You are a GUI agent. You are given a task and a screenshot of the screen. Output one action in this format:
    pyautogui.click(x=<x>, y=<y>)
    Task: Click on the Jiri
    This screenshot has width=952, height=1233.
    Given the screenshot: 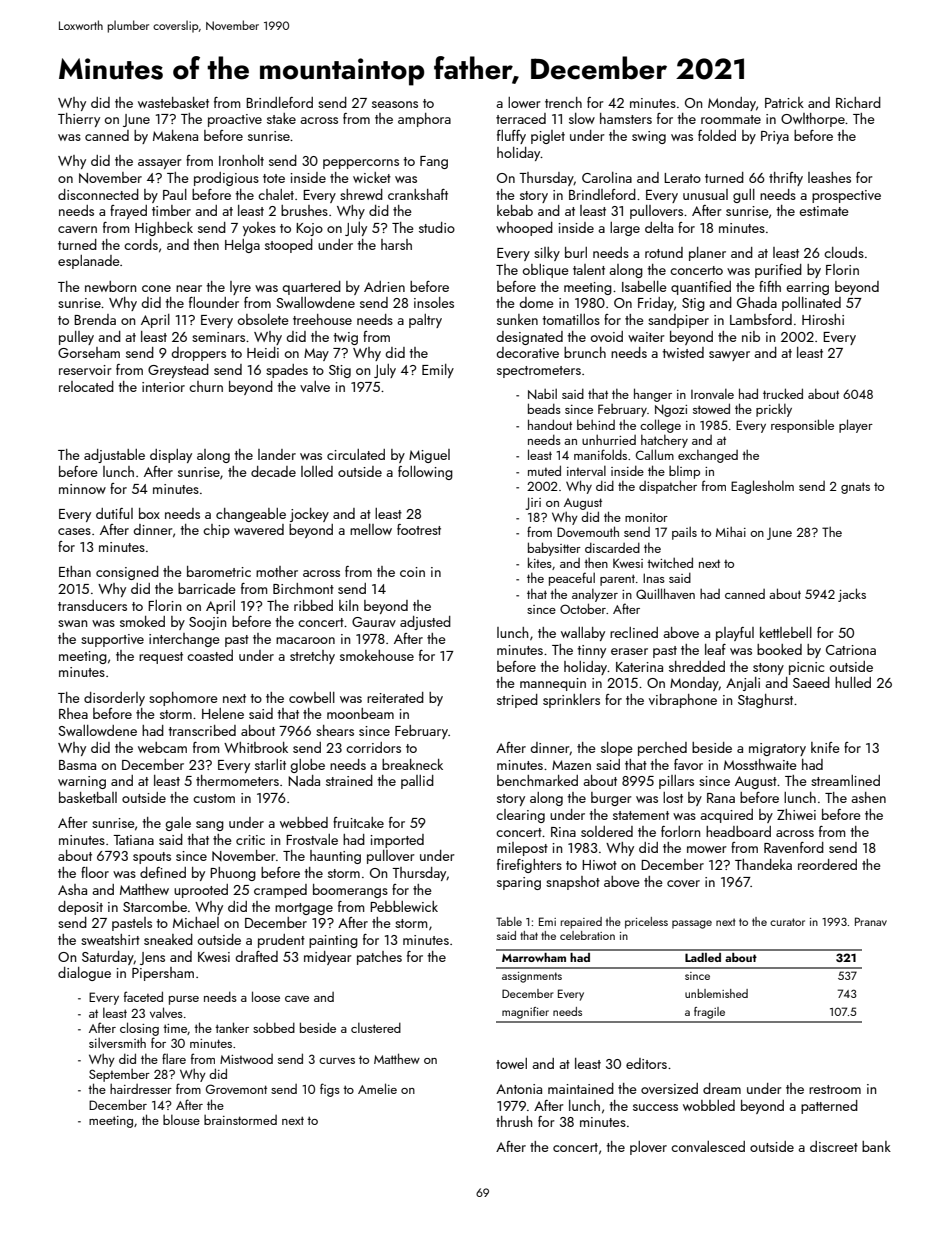 What is the action you would take?
    pyautogui.click(x=533, y=503)
